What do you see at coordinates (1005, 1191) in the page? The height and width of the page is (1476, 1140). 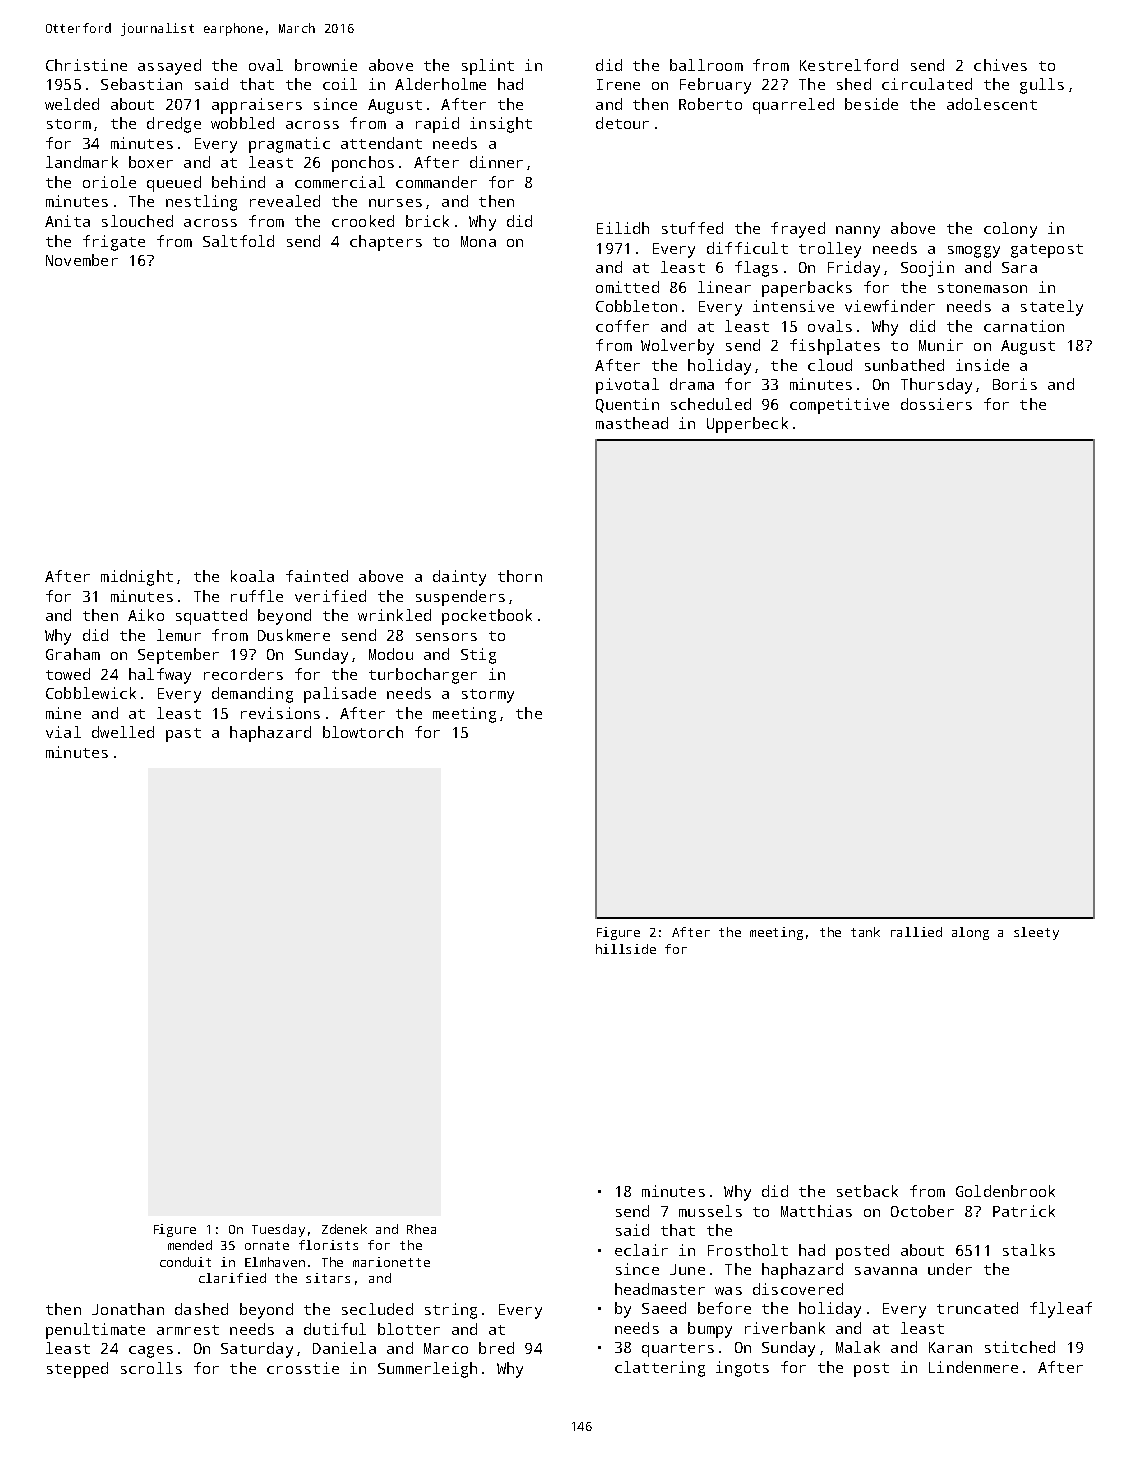 I see `Goldenbrook` at bounding box center [1005, 1191].
